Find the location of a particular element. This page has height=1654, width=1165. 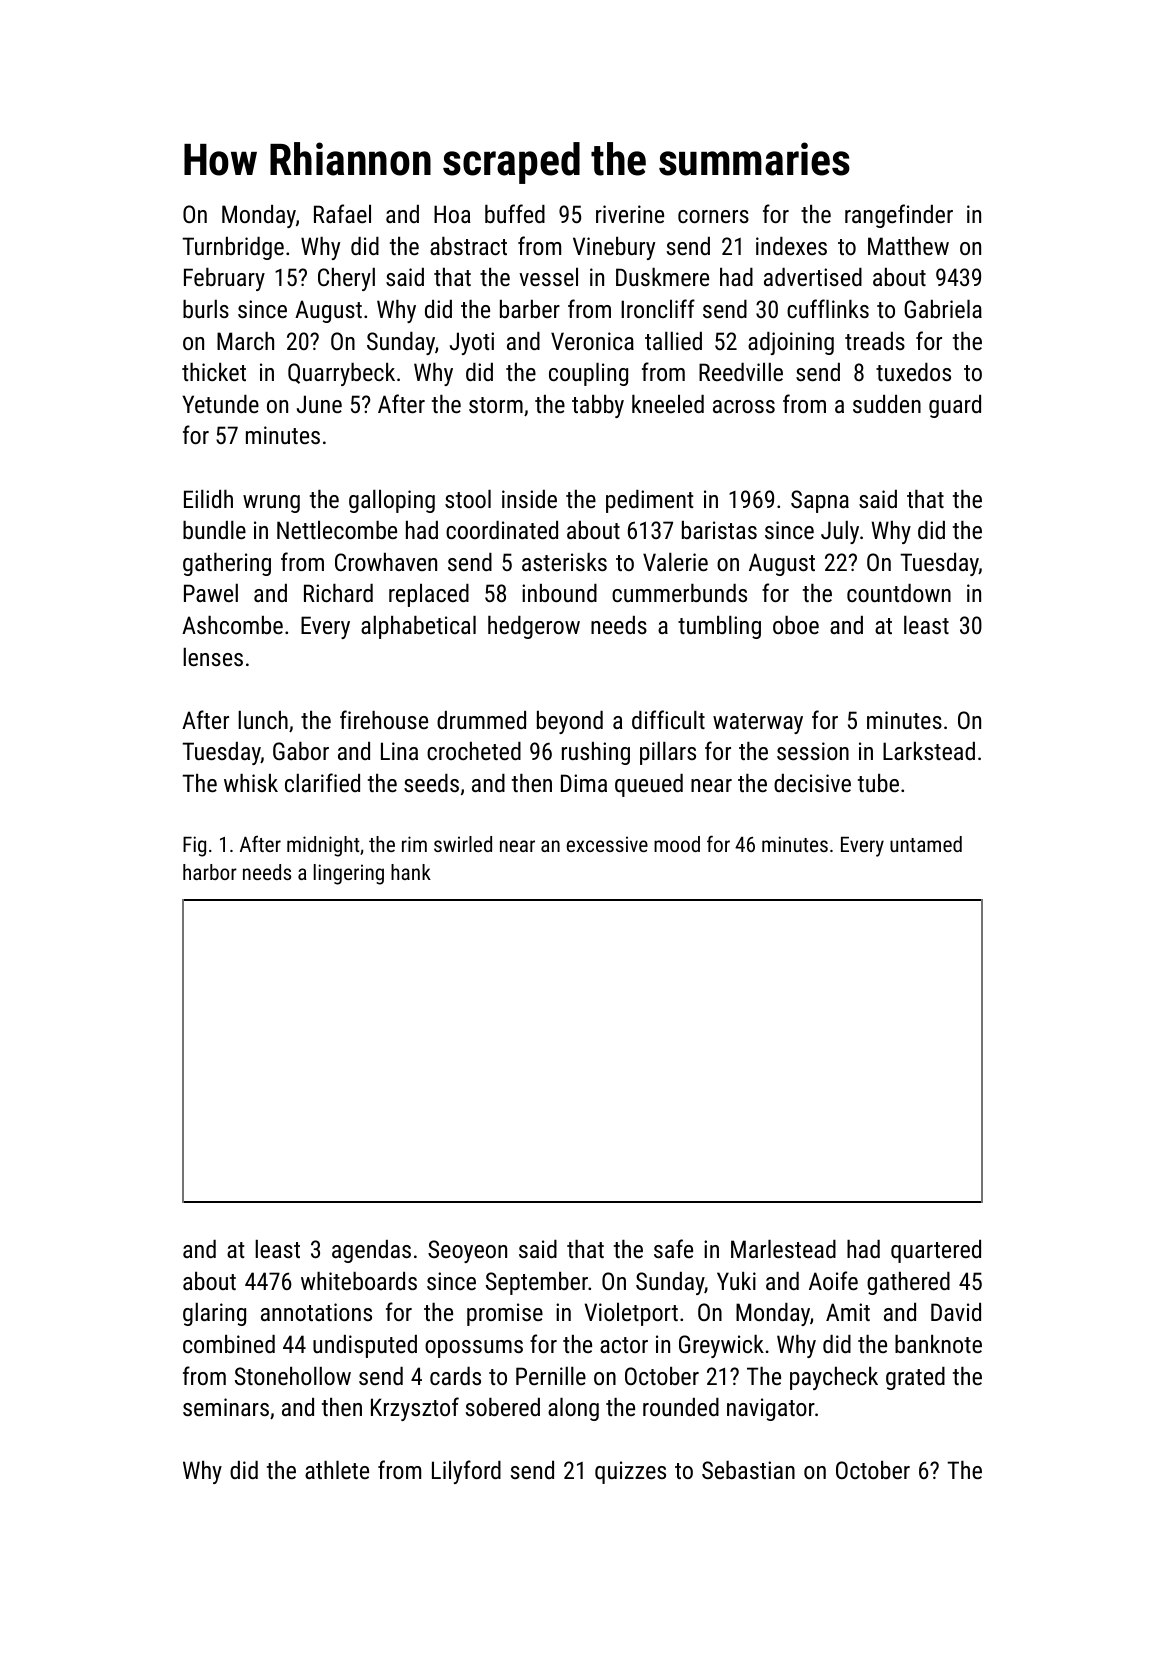

tabby is located at coordinates (598, 406).
